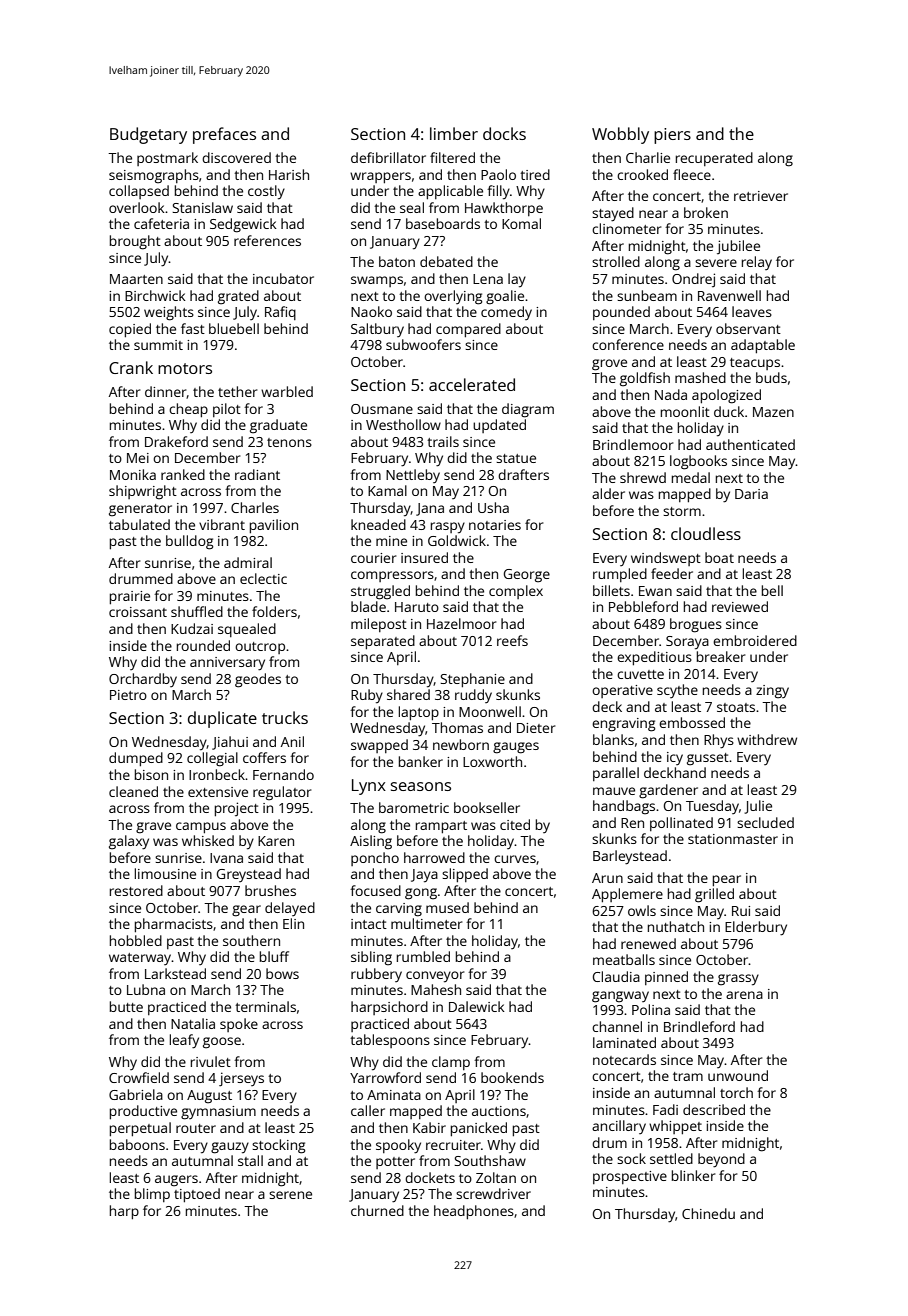 The width and height of the document is (908, 1316). I want to click on Budgetary, so click(148, 135).
